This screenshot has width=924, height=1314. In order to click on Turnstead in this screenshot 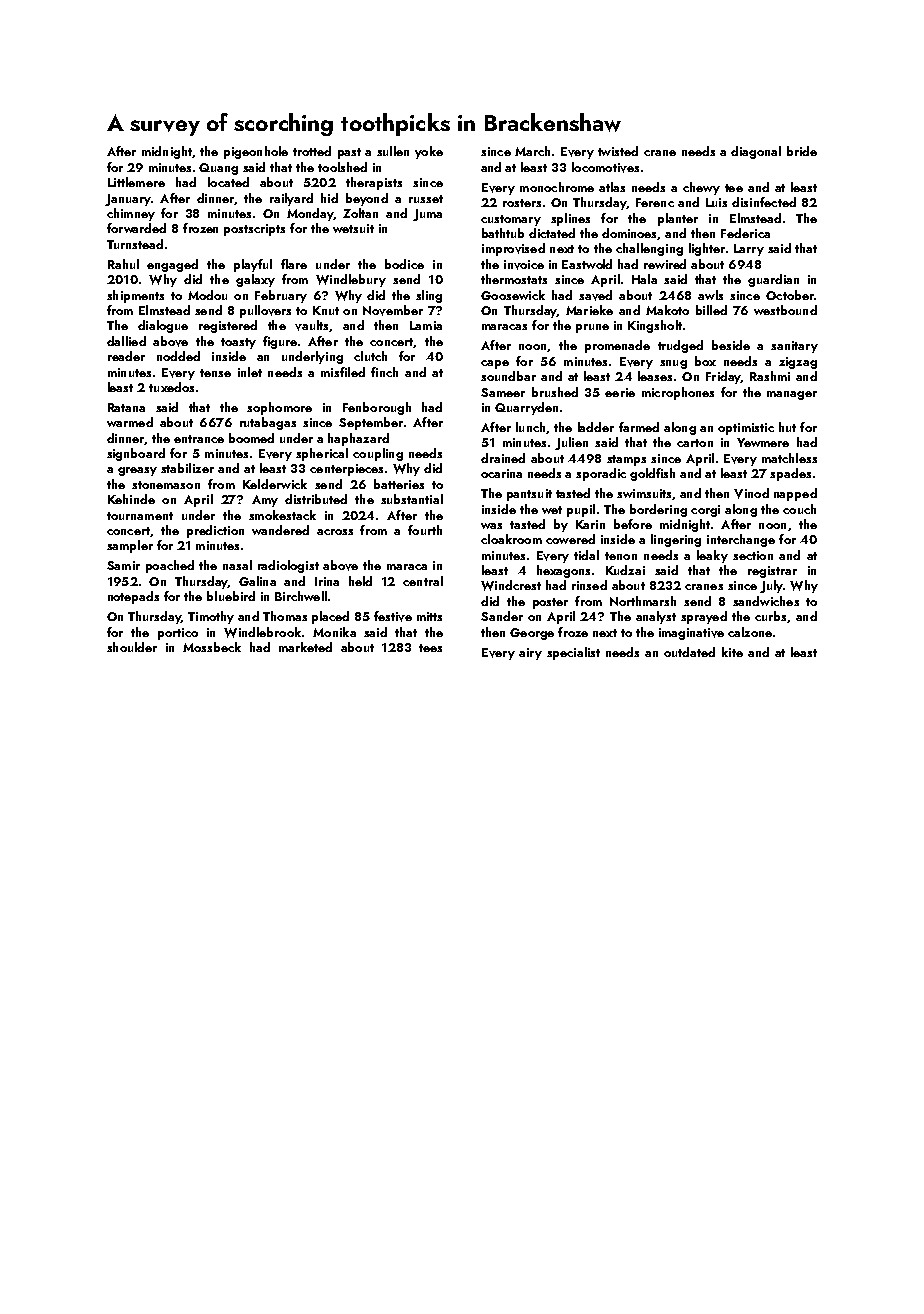, I will do `click(135, 244)`.
